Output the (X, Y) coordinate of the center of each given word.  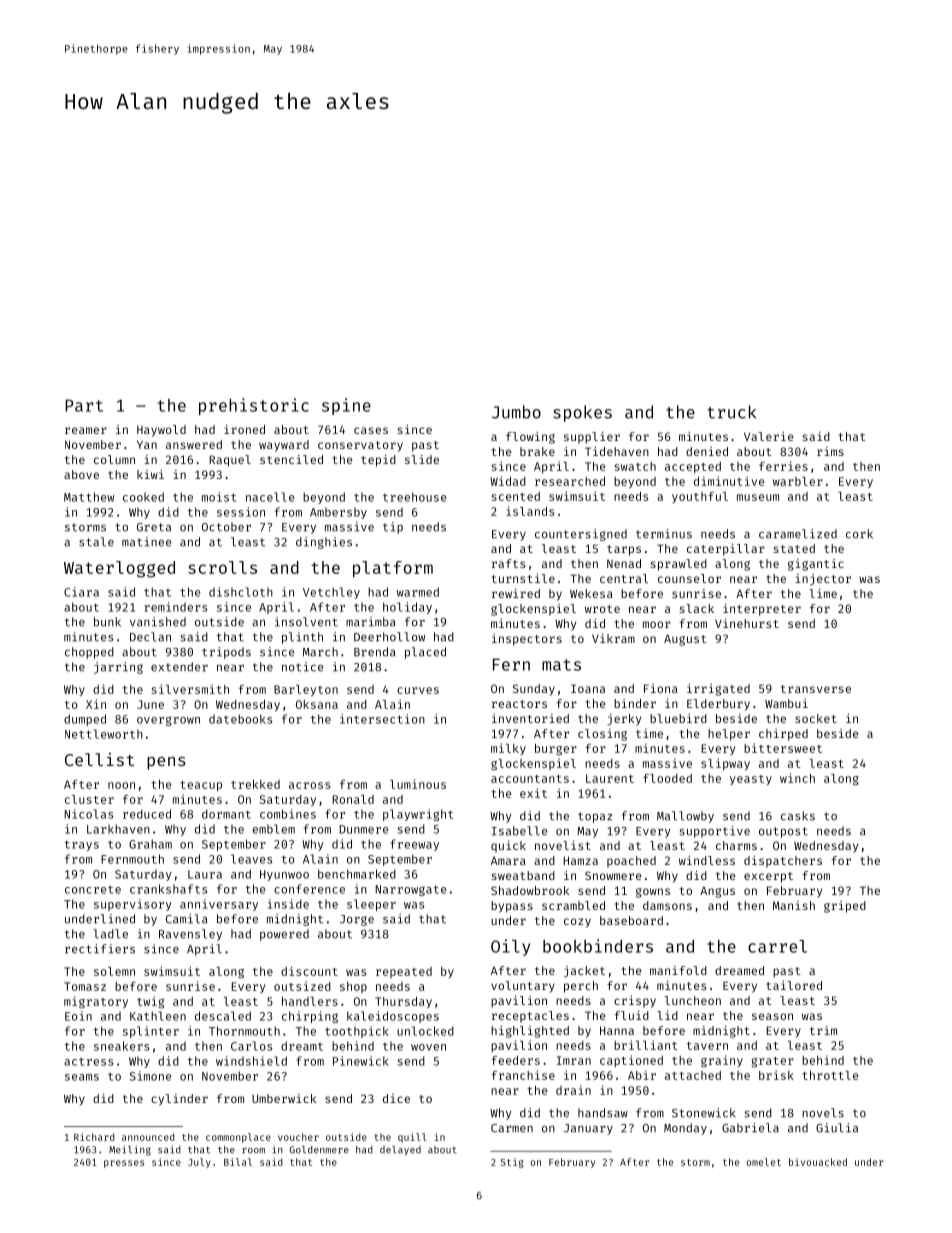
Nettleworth (104, 734)
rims (830, 451)
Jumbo (516, 412)
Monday (685, 1129)
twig (150, 1002)
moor (657, 624)
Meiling (130, 1150)
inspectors (527, 640)
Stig (512, 1163)
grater (773, 1062)
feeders (515, 1060)
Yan (147, 444)
